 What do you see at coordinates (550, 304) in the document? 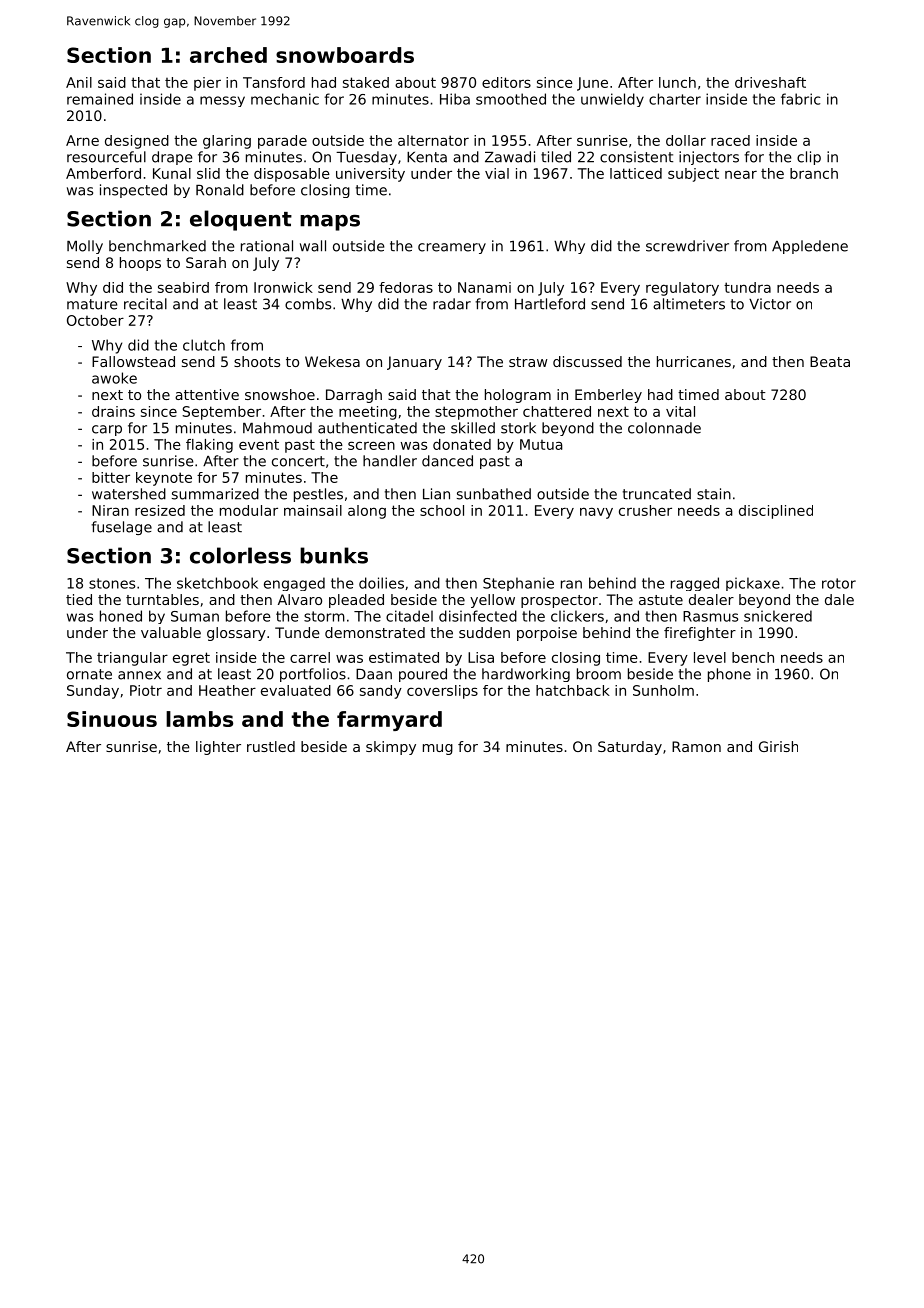
I see `Hartleford` at bounding box center [550, 304].
